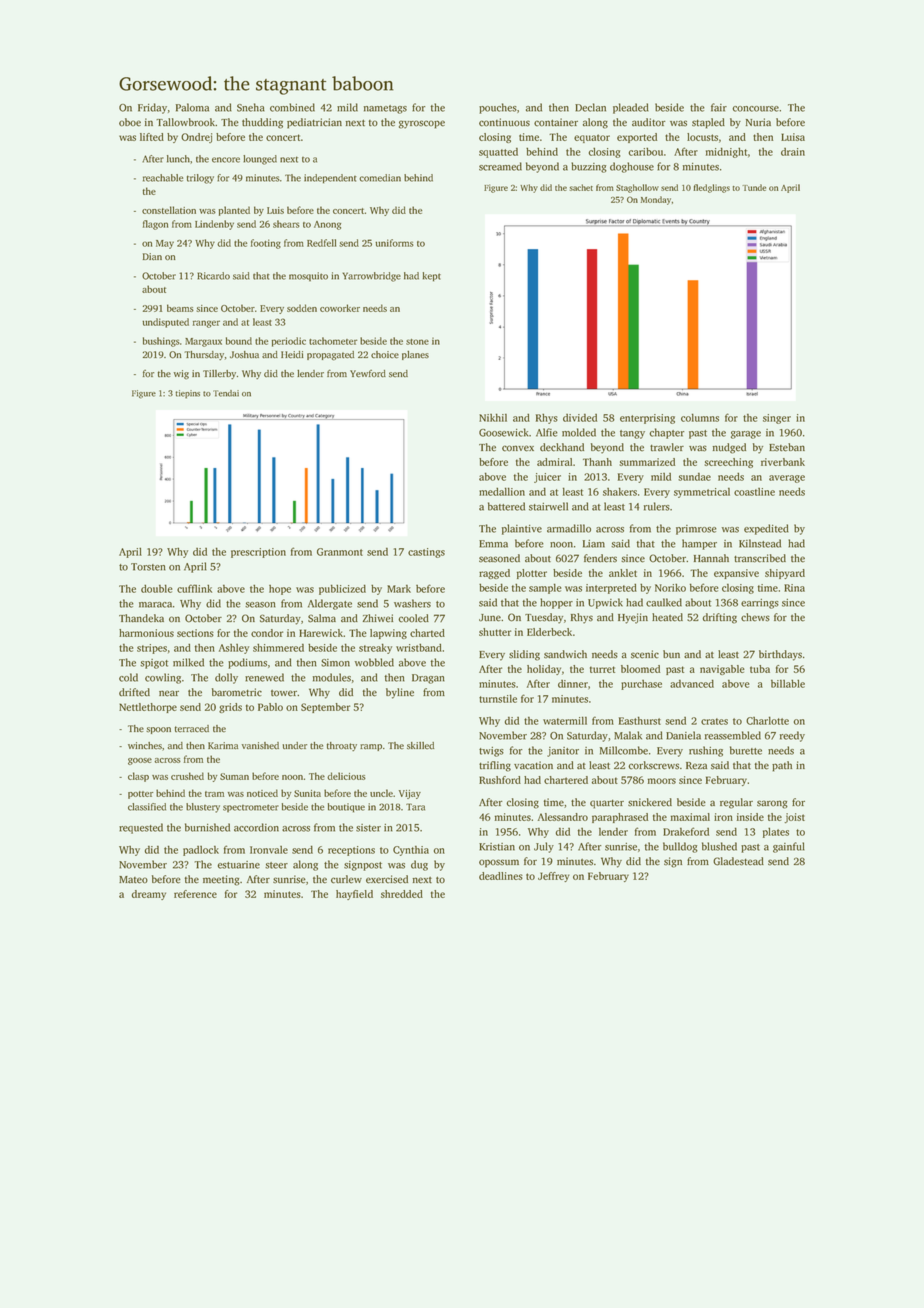  I want to click on reference, so click(195, 894).
